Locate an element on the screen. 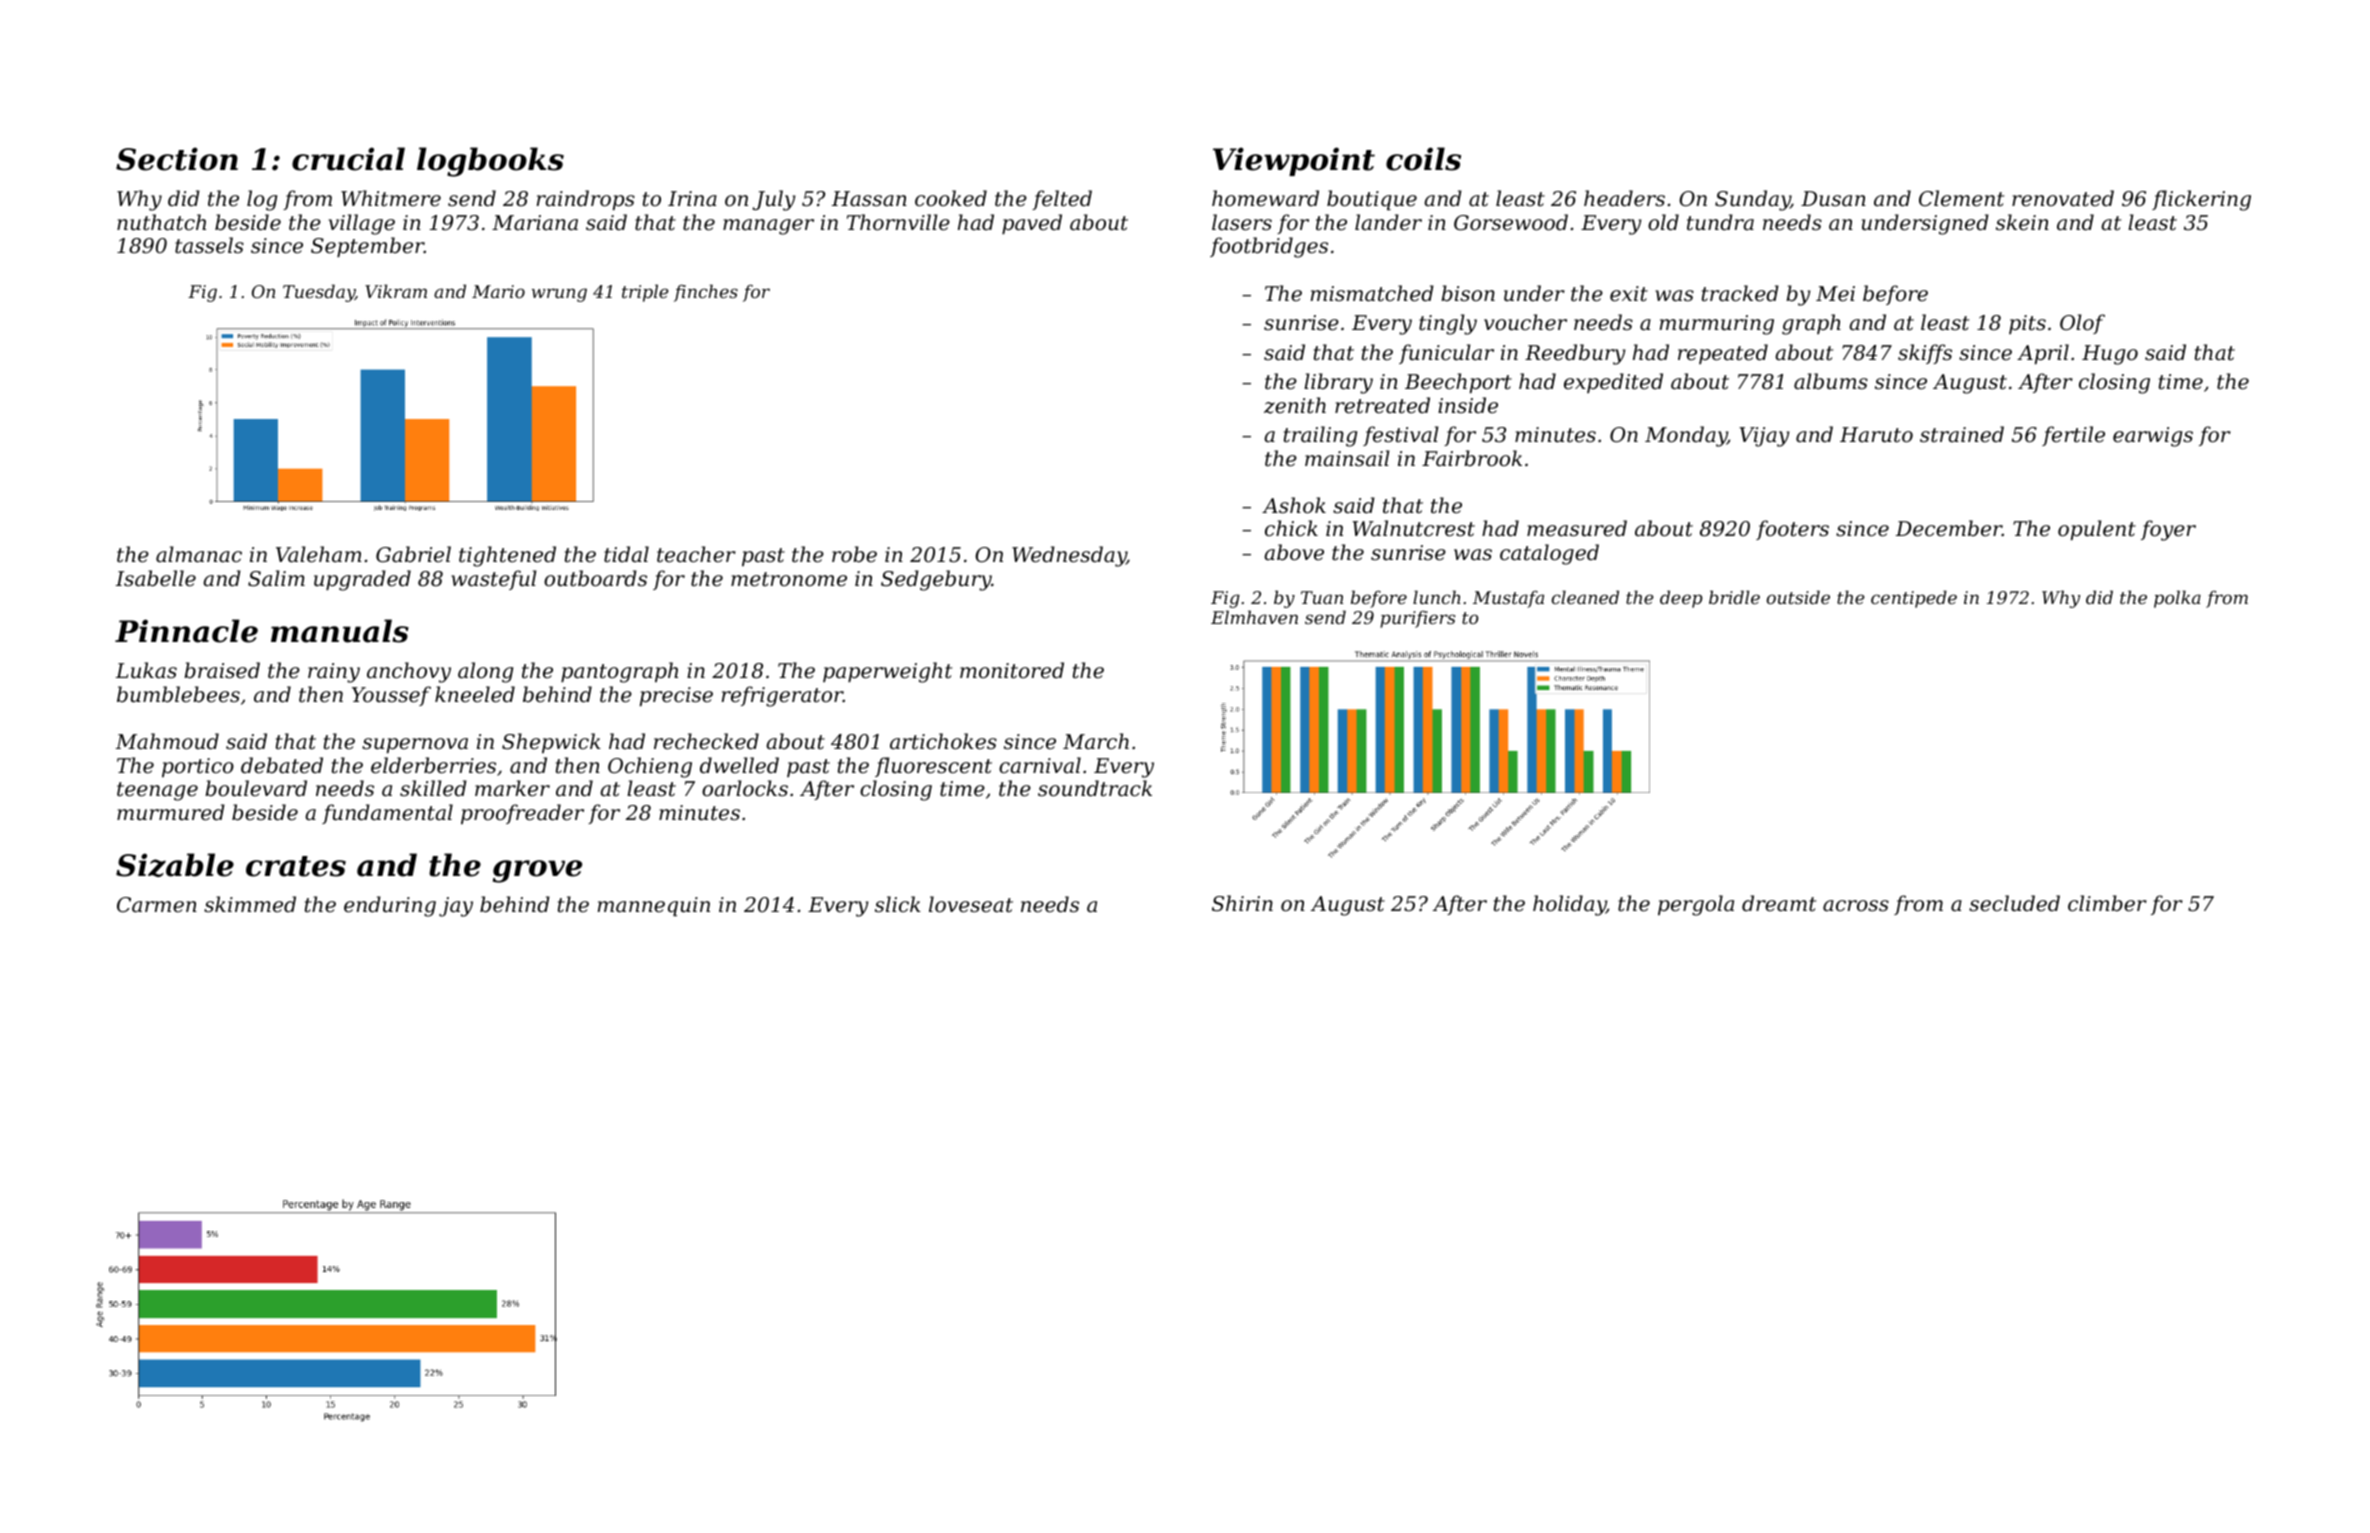 The image size is (2370, 1533). coils is located at coordinates (1423, 159).
